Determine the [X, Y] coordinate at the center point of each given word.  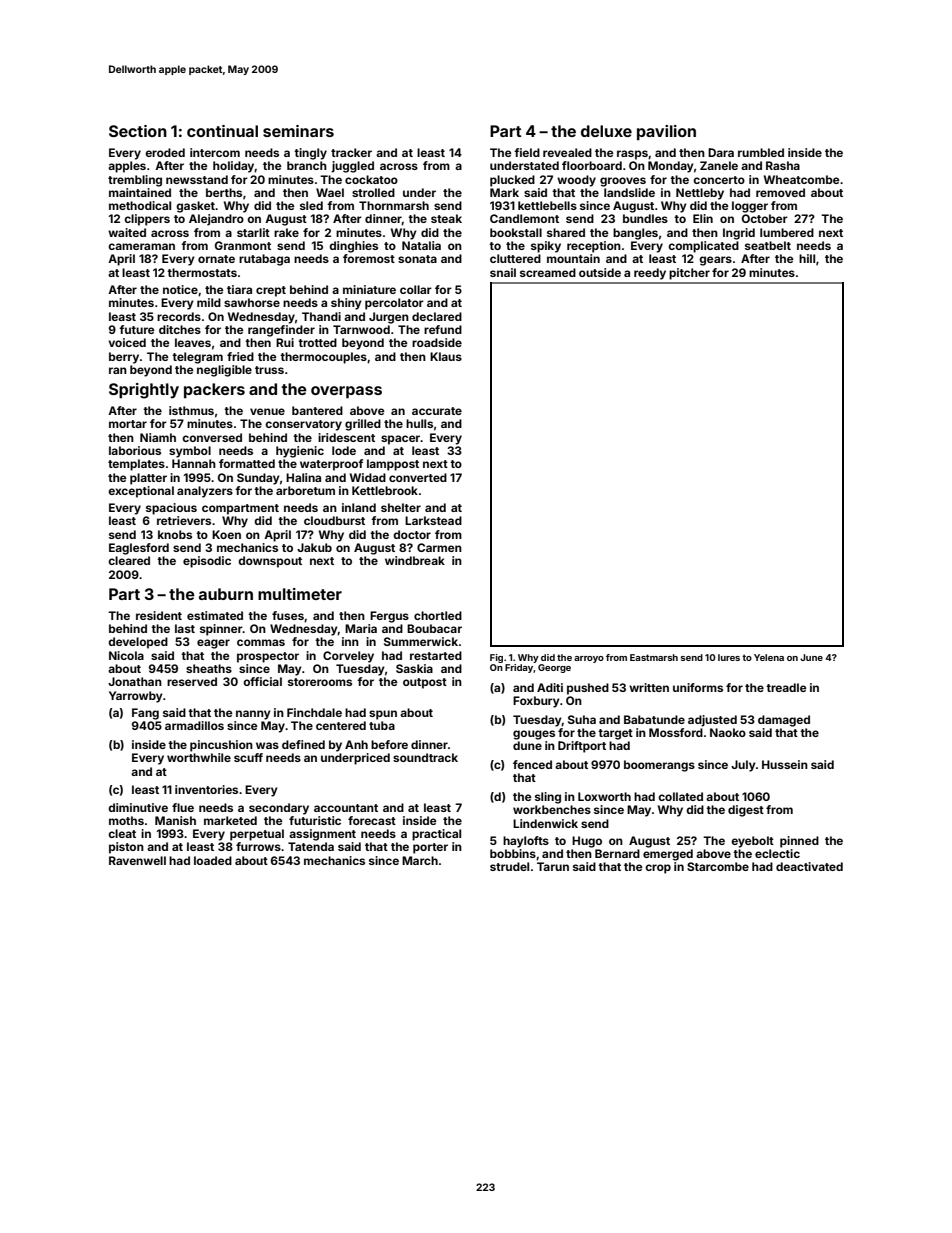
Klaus [446, 356]
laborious [135, 450]
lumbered [787, 232]
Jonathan [135, 681]
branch [307, 165]
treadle [786, 687]
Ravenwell [137, 860]
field [527, 152]
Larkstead [433, 520]
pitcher [689, 274]
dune [527, 745]
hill [807, 258]
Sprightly [144, 391]
